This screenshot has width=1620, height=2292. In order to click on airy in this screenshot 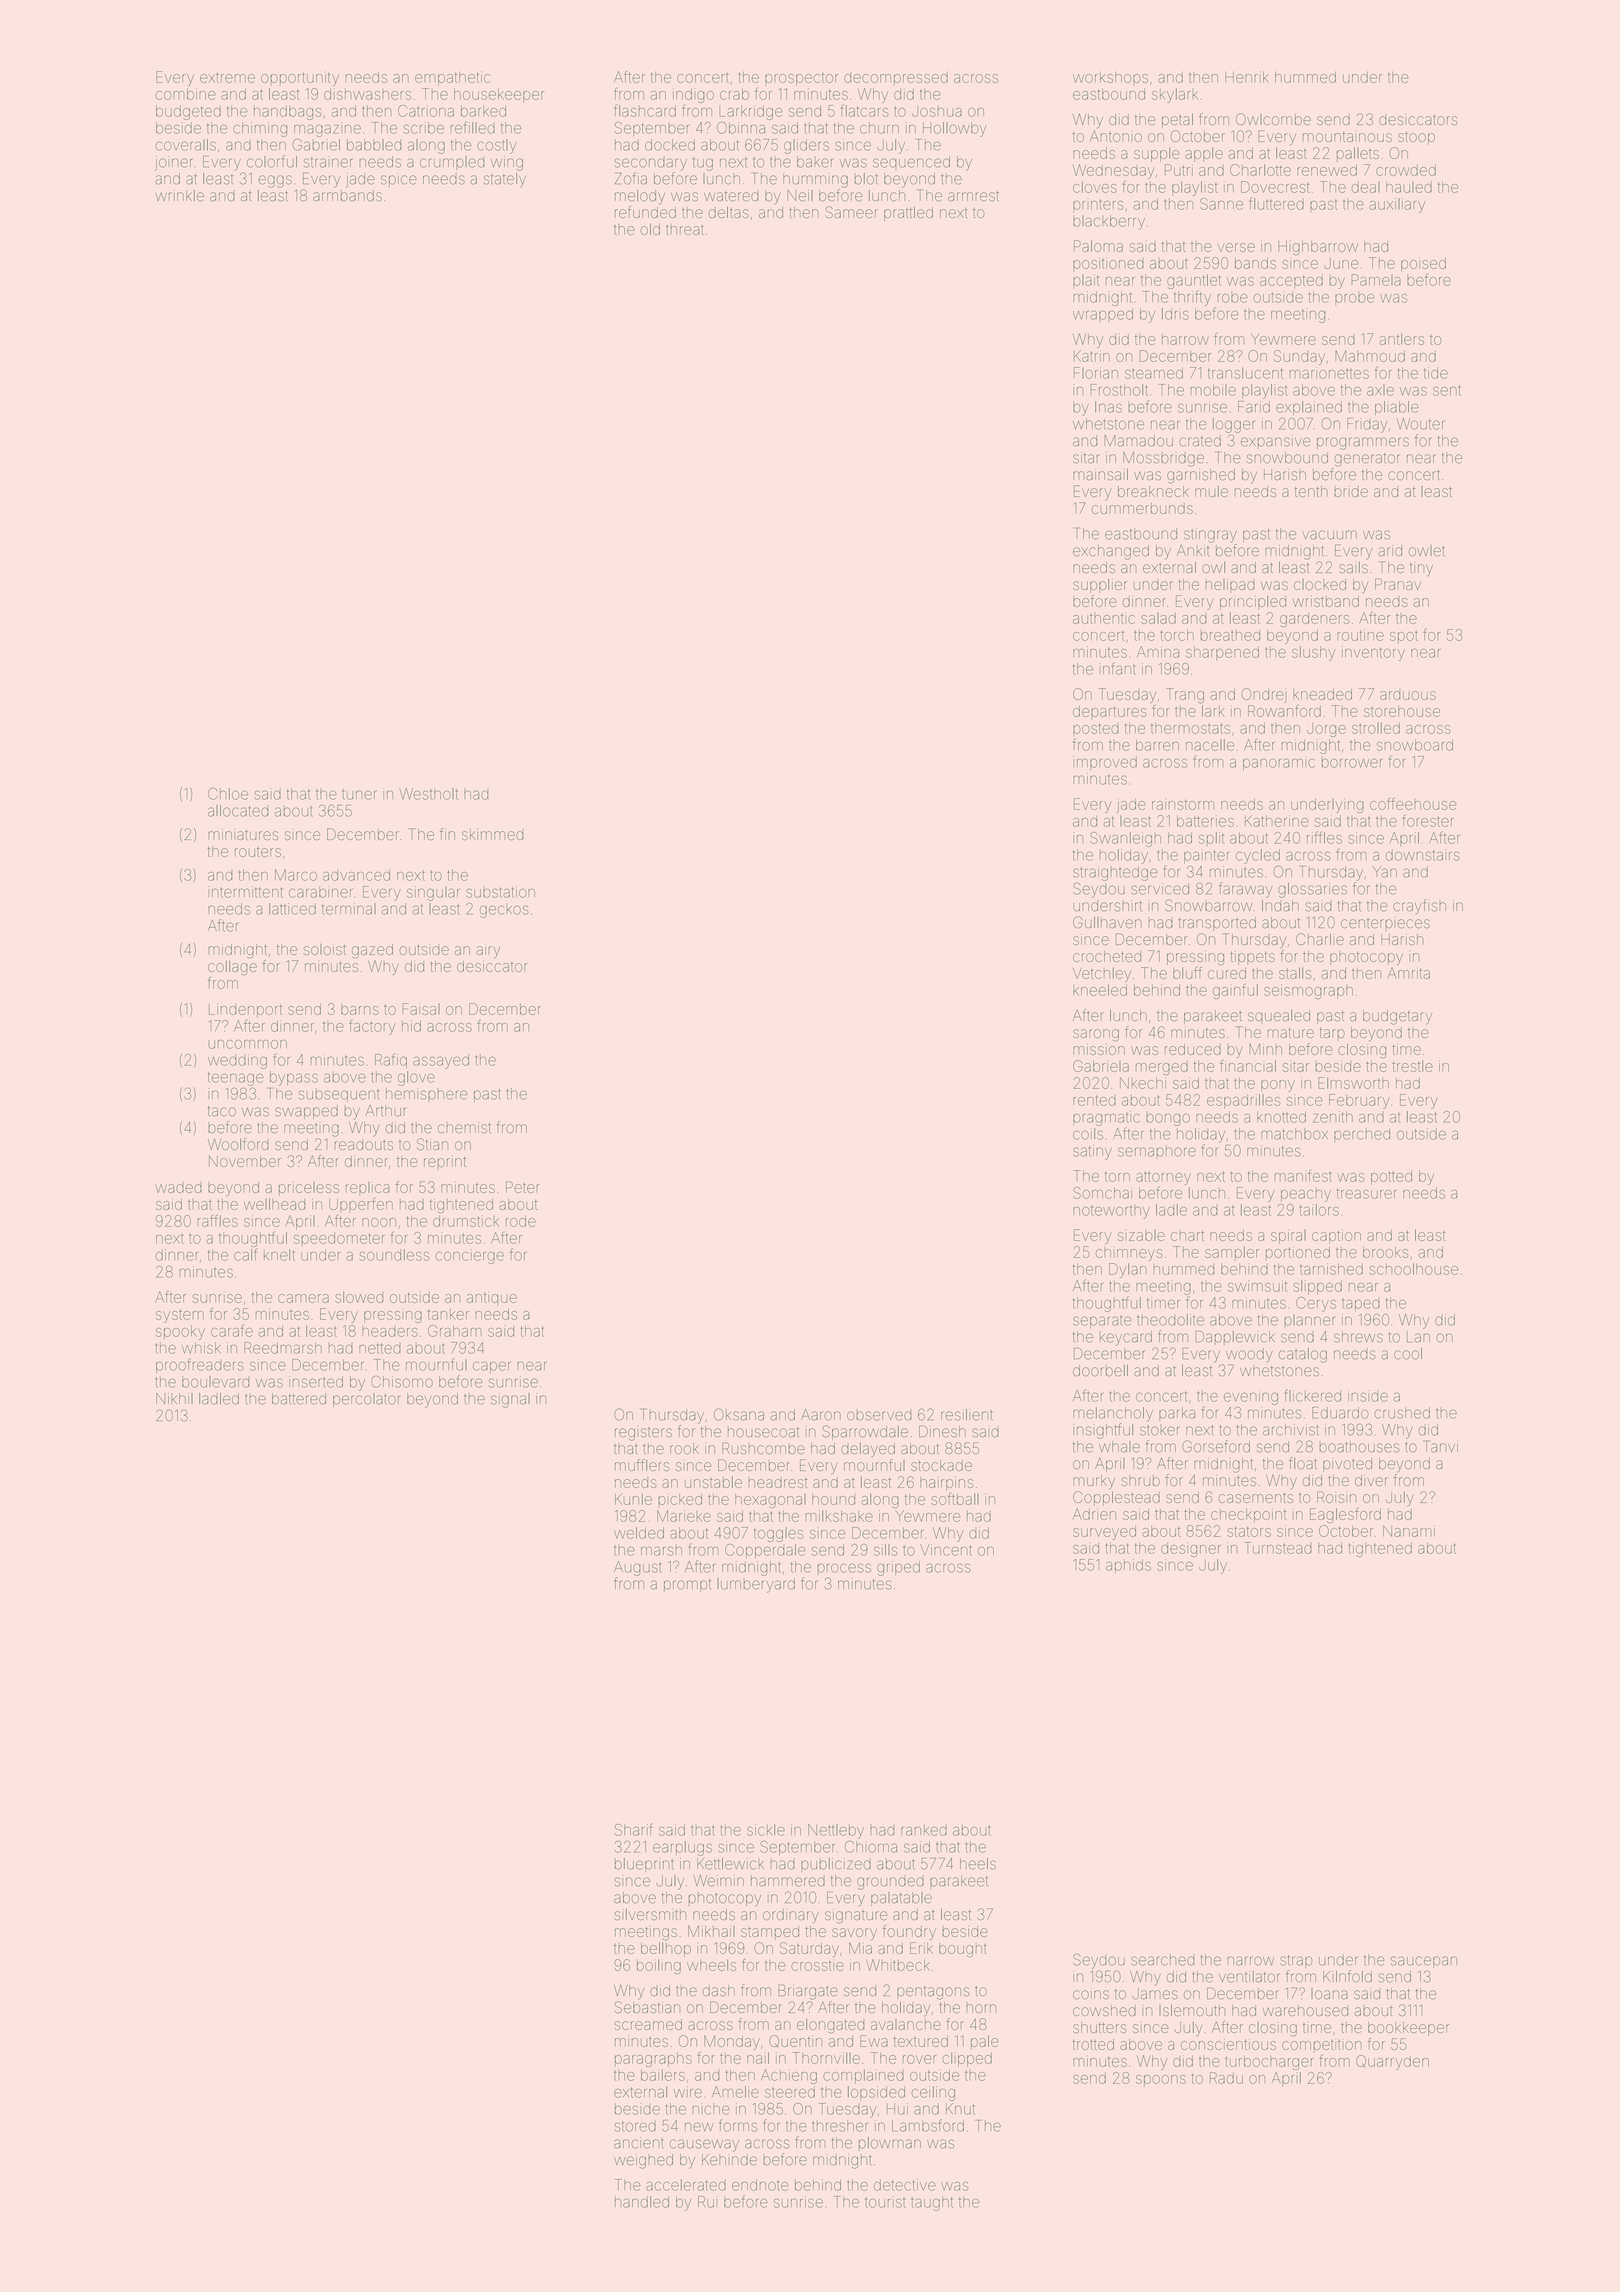, I will do `click(488, 951)`.
